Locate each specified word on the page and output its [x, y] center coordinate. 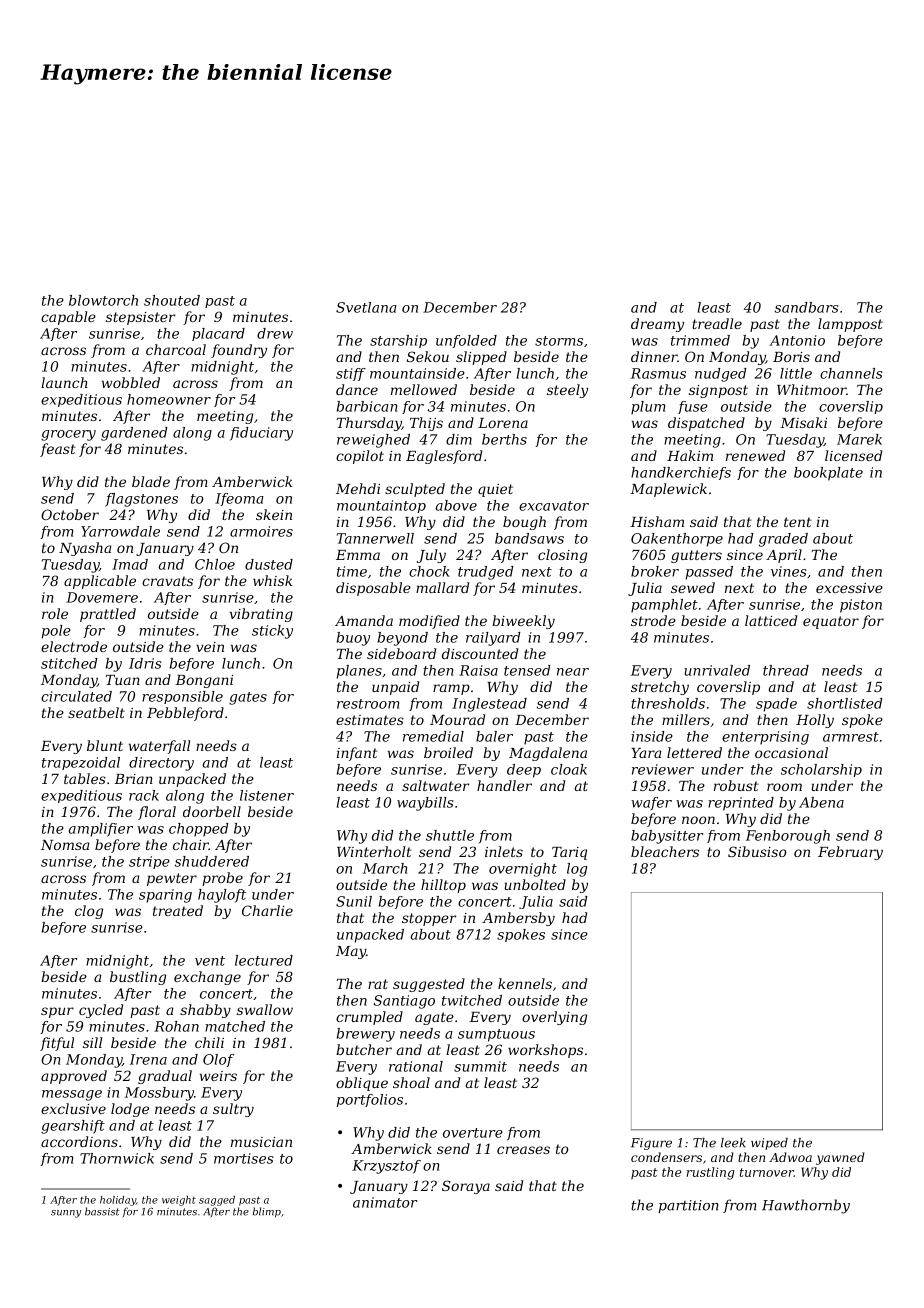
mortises [244, 1158]
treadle [717, 323]
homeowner [169, 399]
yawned [840, 1158]
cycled [101, 1011]
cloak [569, 769]
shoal [411, 1082]
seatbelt [96, 712]
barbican [367, 406]
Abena [821, 802]
